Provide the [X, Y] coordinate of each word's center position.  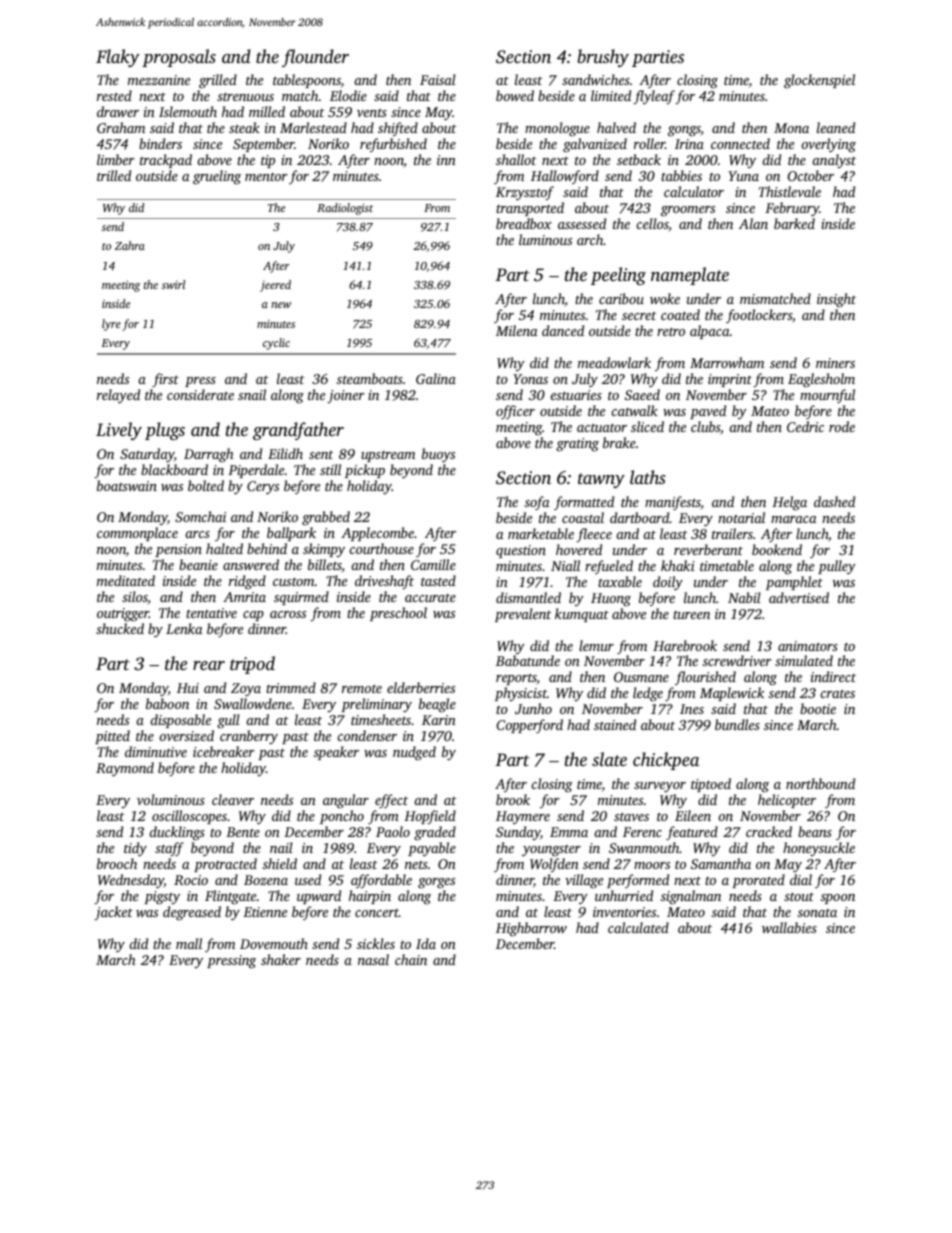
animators [808, 646]
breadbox [524, 223]
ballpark [291, 534]
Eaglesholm [821, 380]
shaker [281, 959]
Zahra [130, 245]
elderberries [421, 687]
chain [411, 959]
